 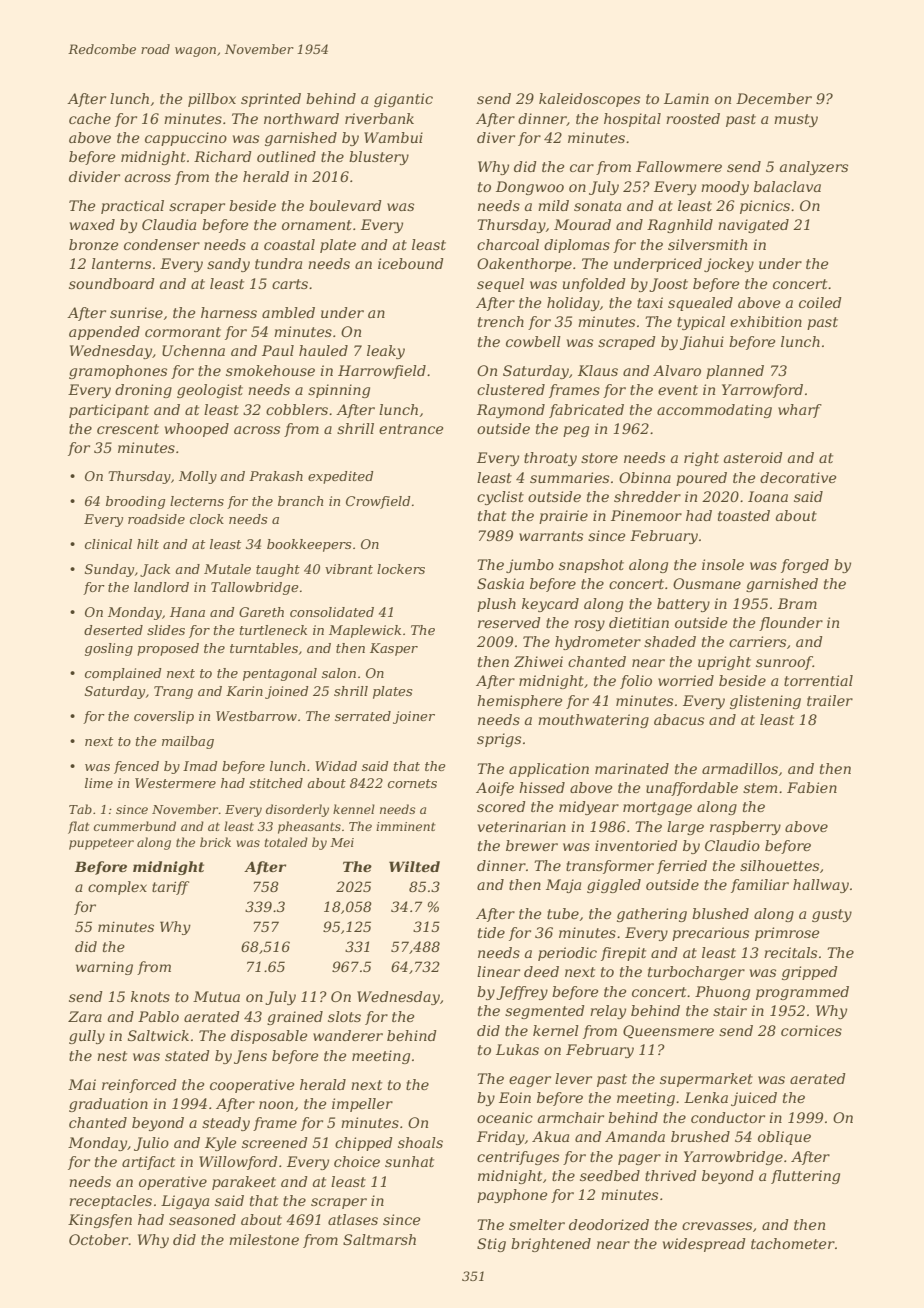 What do you see at coordinates (800, 411) in the image?
I see `wharf` at bounding box center [800, 411].
